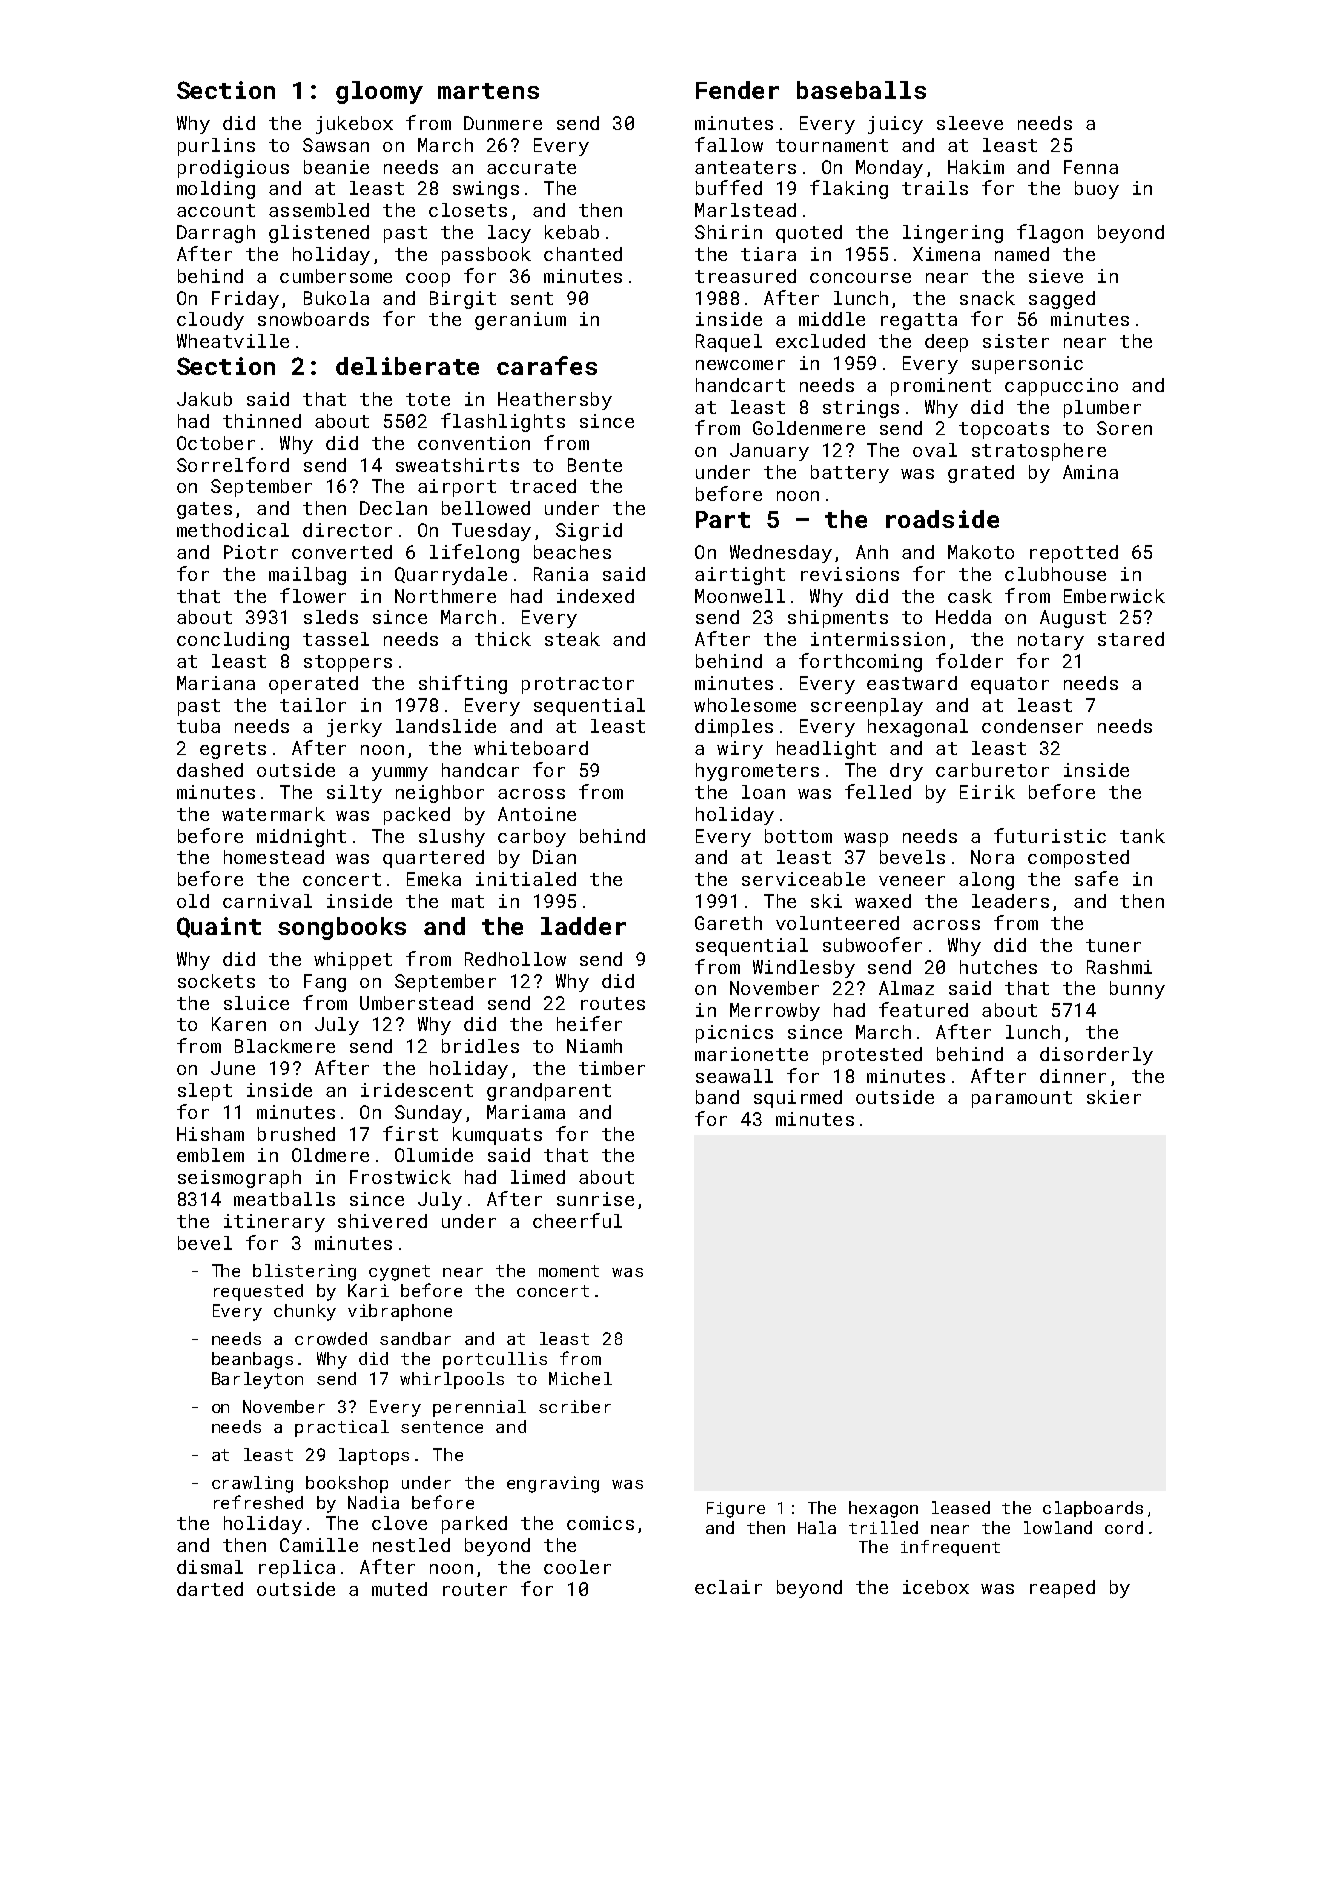 The height and width of the screenshot is (1896, 1341). I want to click on cloudy, so click(210, 321).
